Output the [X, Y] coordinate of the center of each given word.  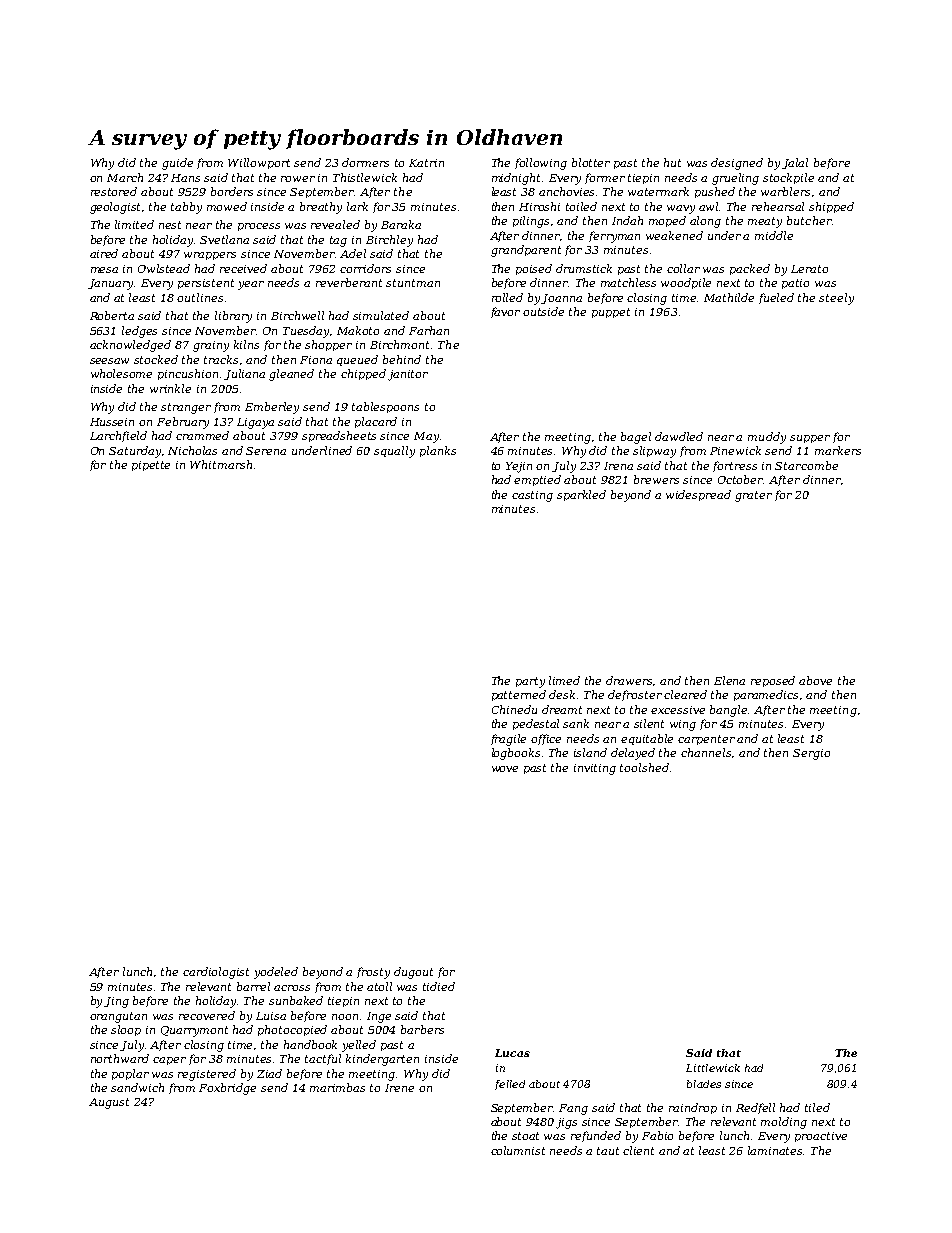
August [109, 1103]
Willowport [259, 163]
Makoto [358, 330]
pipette [151, 466]
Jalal [795, 163]
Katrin [426, 163]
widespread [698, 495]
